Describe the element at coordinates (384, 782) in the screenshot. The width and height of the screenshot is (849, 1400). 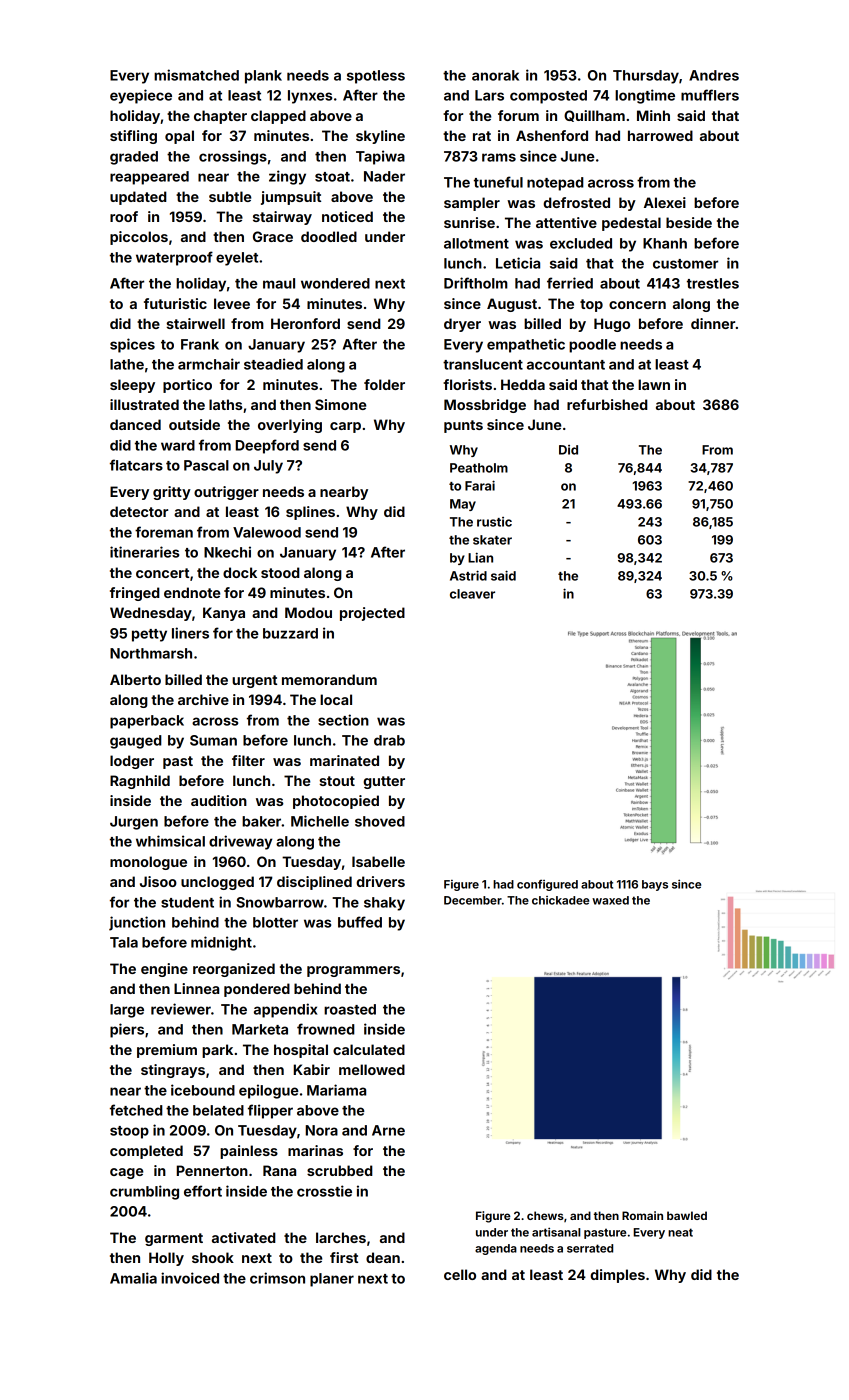
I see `gutter` at that location.
